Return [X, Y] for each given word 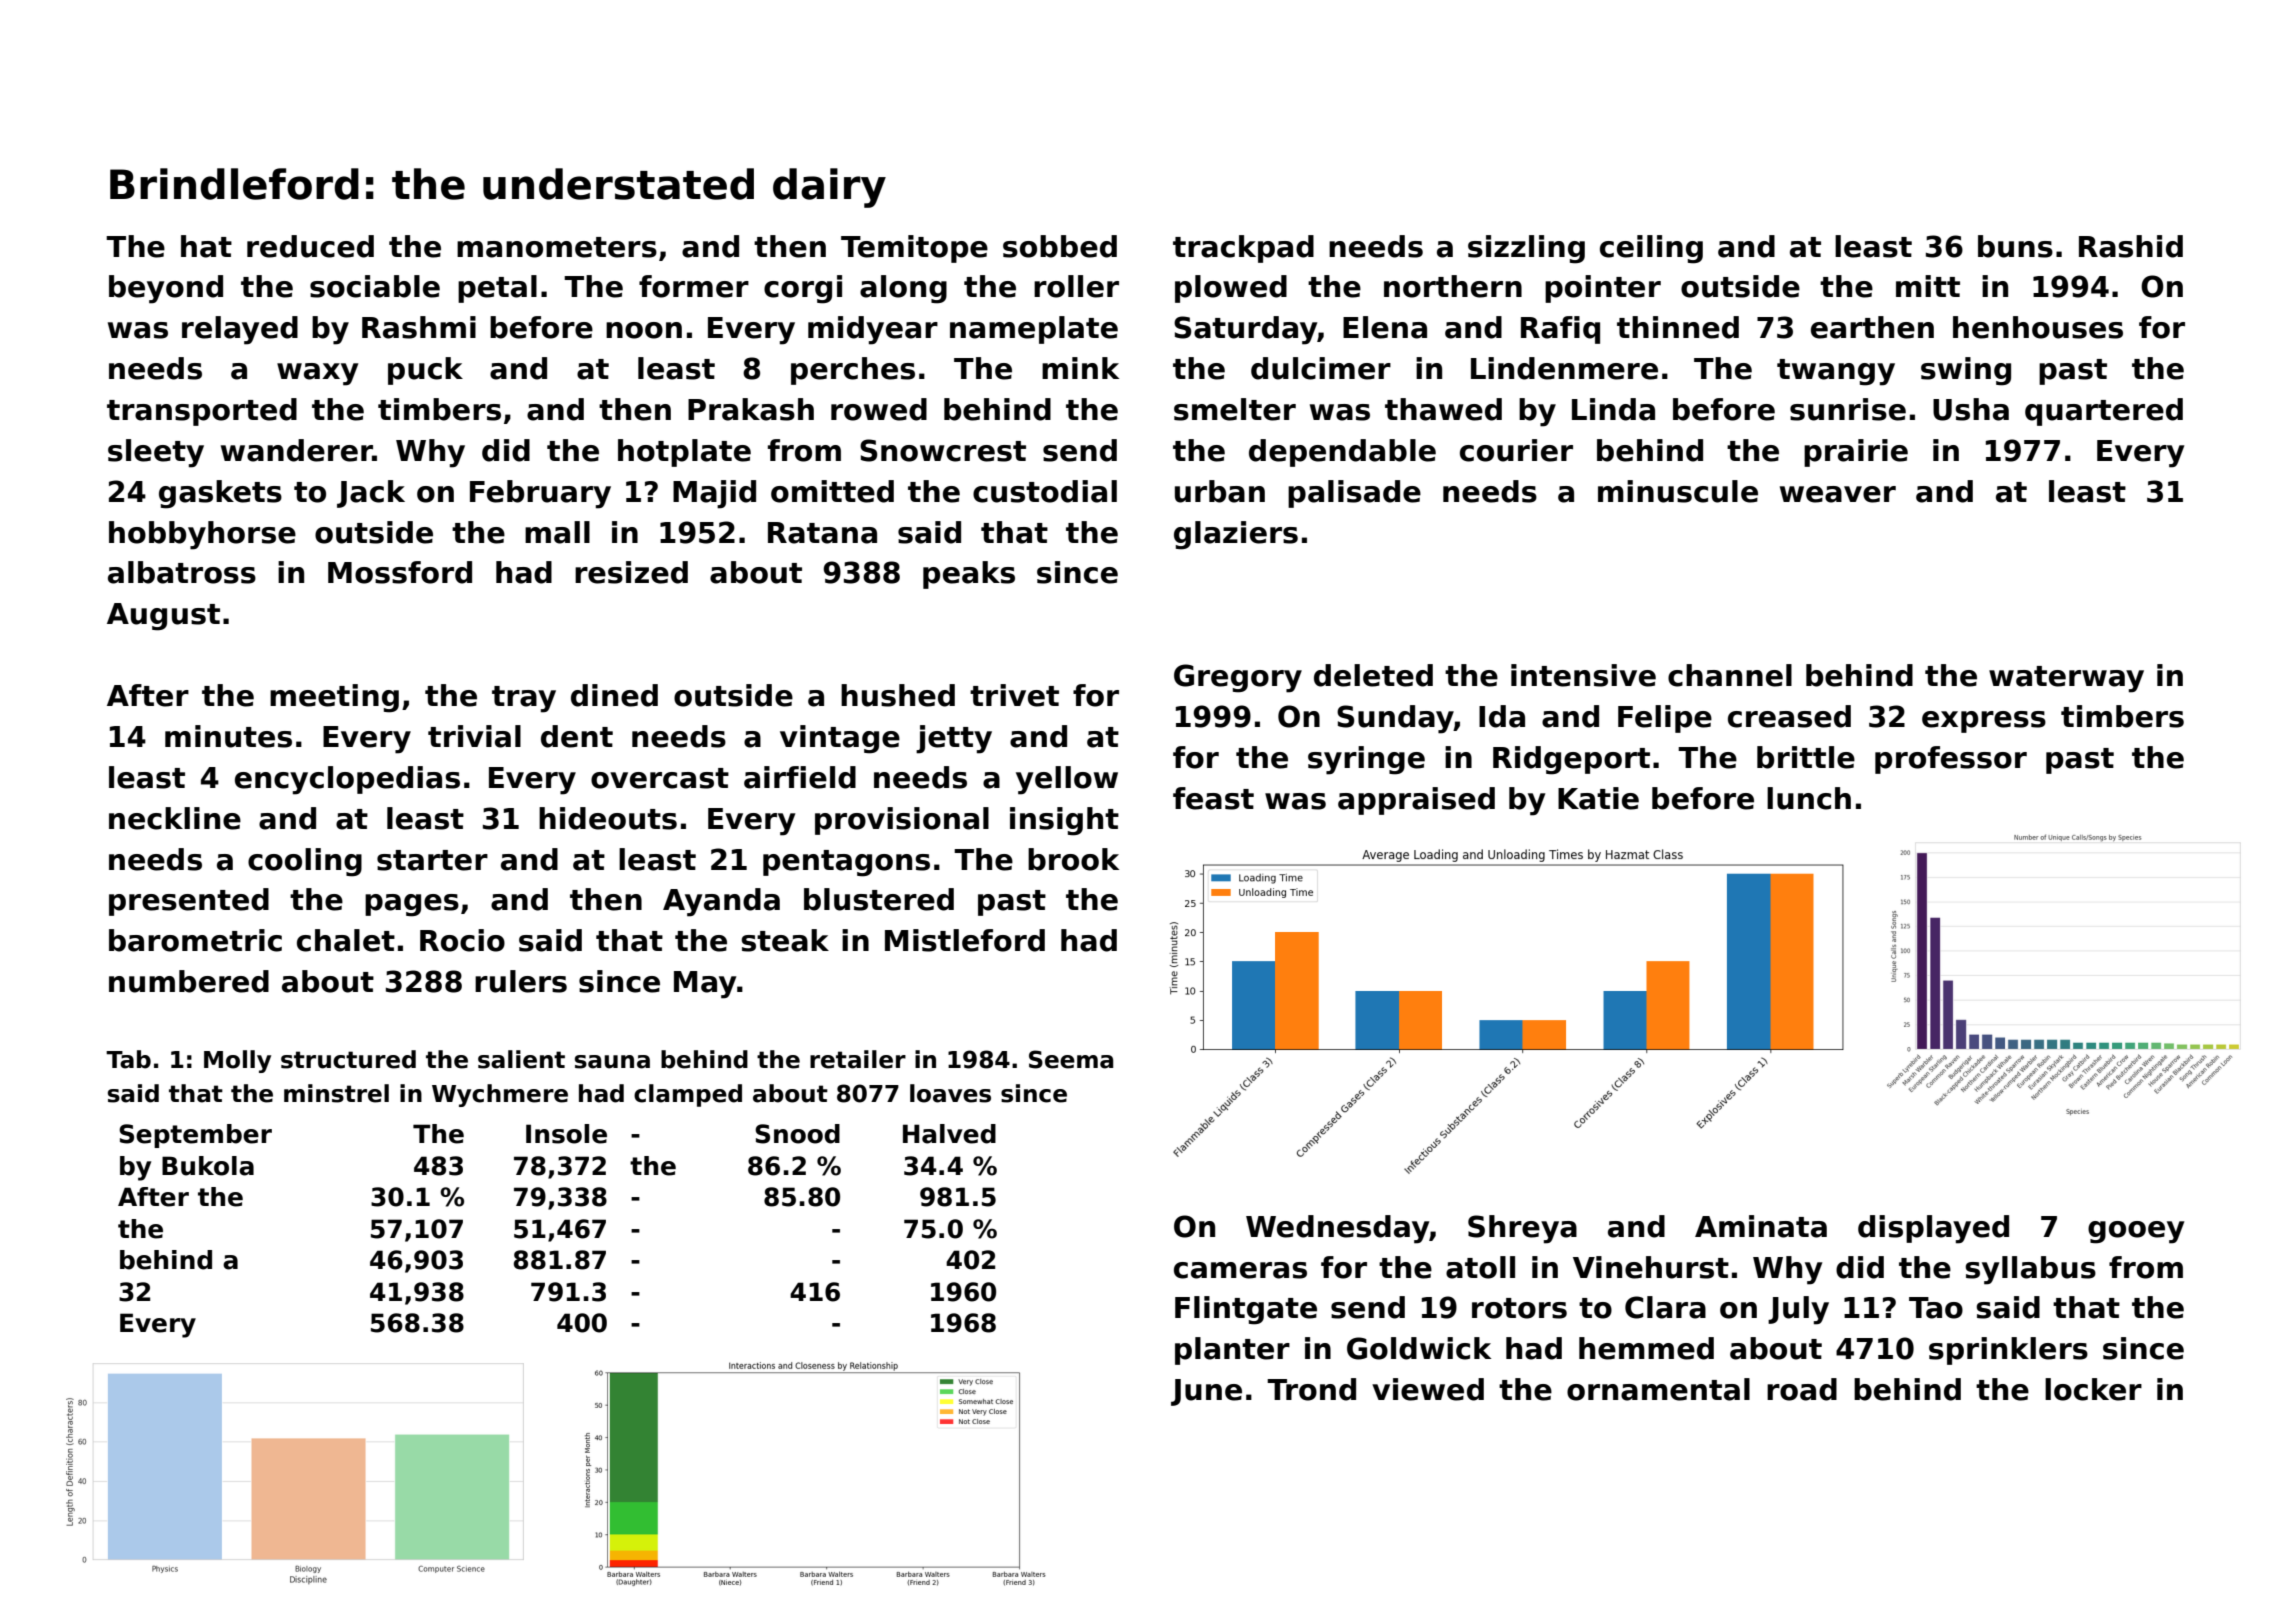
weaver [1838, 494]
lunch [1809, 798]
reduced [310, 246]
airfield [800, 777]
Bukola [208, 1166]
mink [1080, 368]
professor [1951, 760]
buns [2015, 246]
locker [2093, 1389]
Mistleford [965, 940]
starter [432, 860]
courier [1516, 450]
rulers [521, 981]
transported [202, 412]
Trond [1311, 1389]
